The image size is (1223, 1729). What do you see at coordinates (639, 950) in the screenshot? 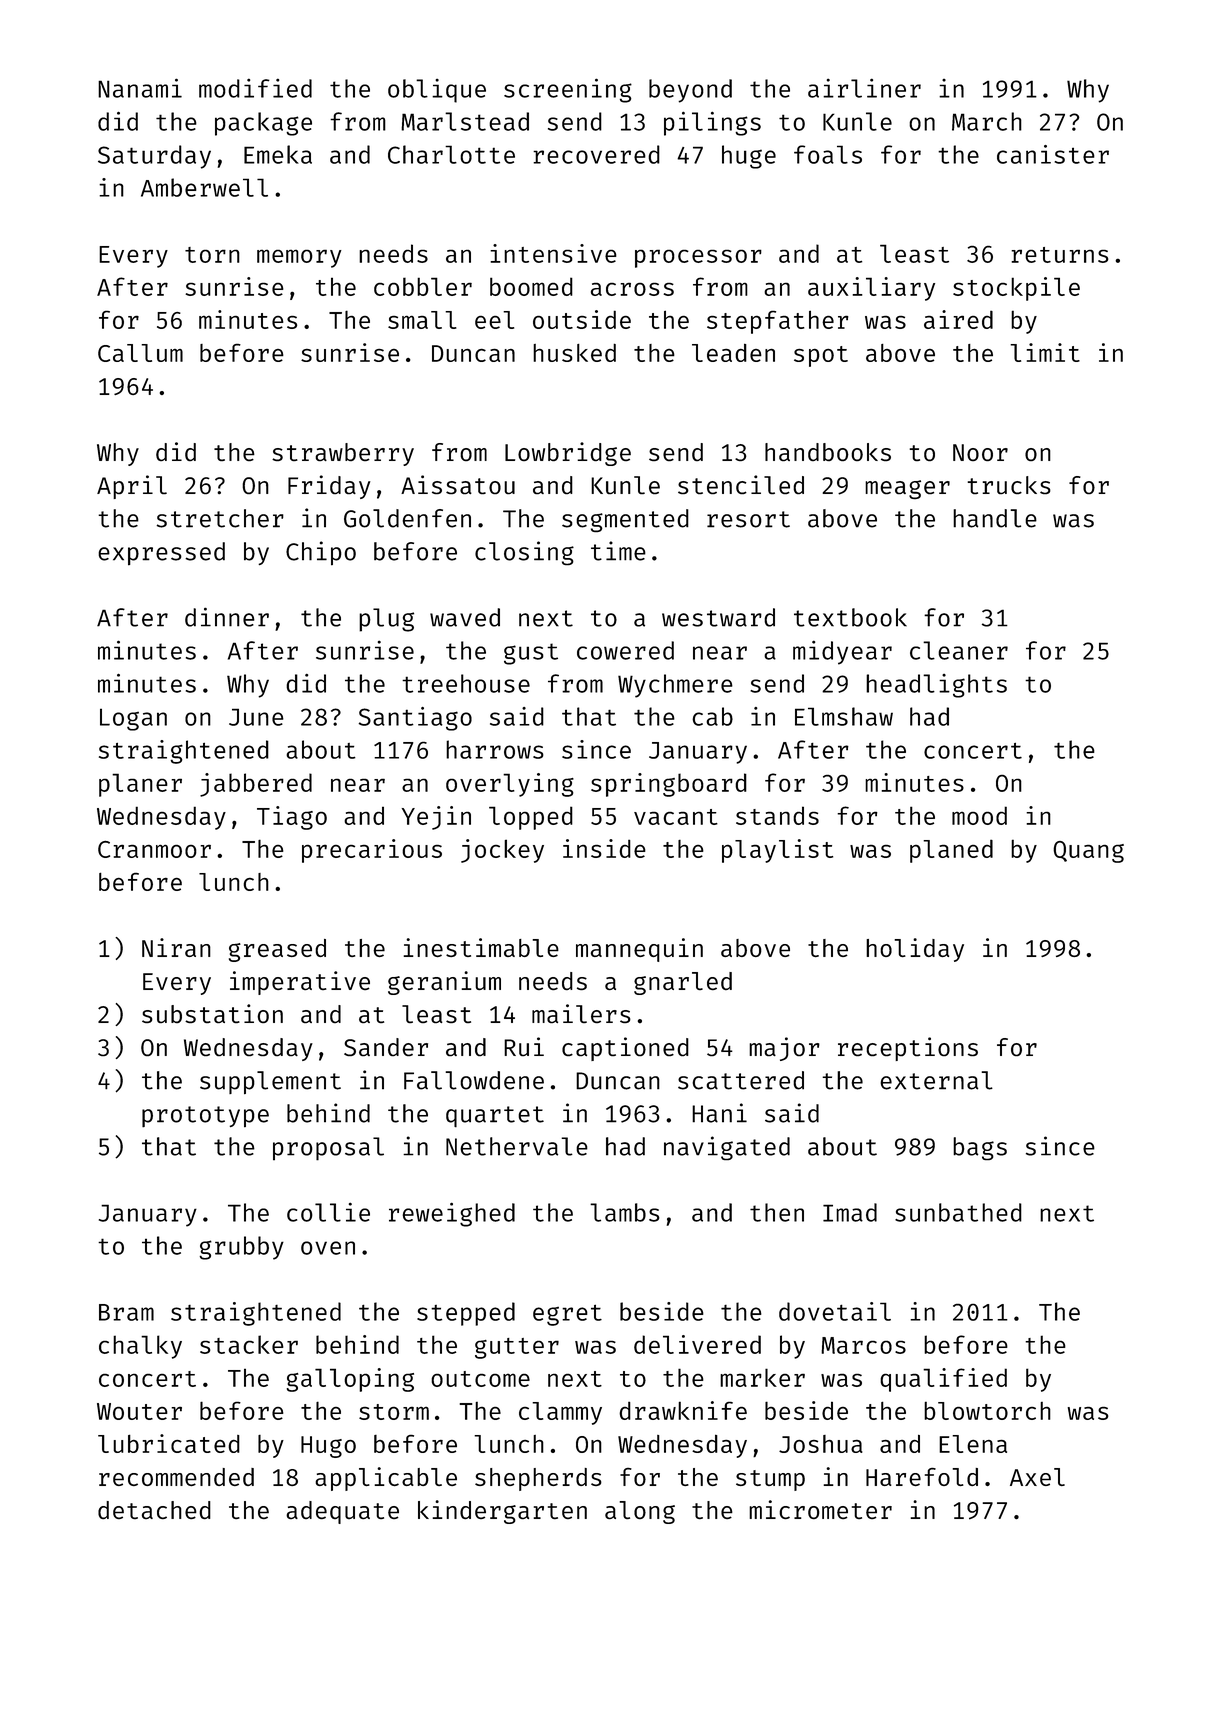
I see `mannequin` at bounding box center [639, 950].
